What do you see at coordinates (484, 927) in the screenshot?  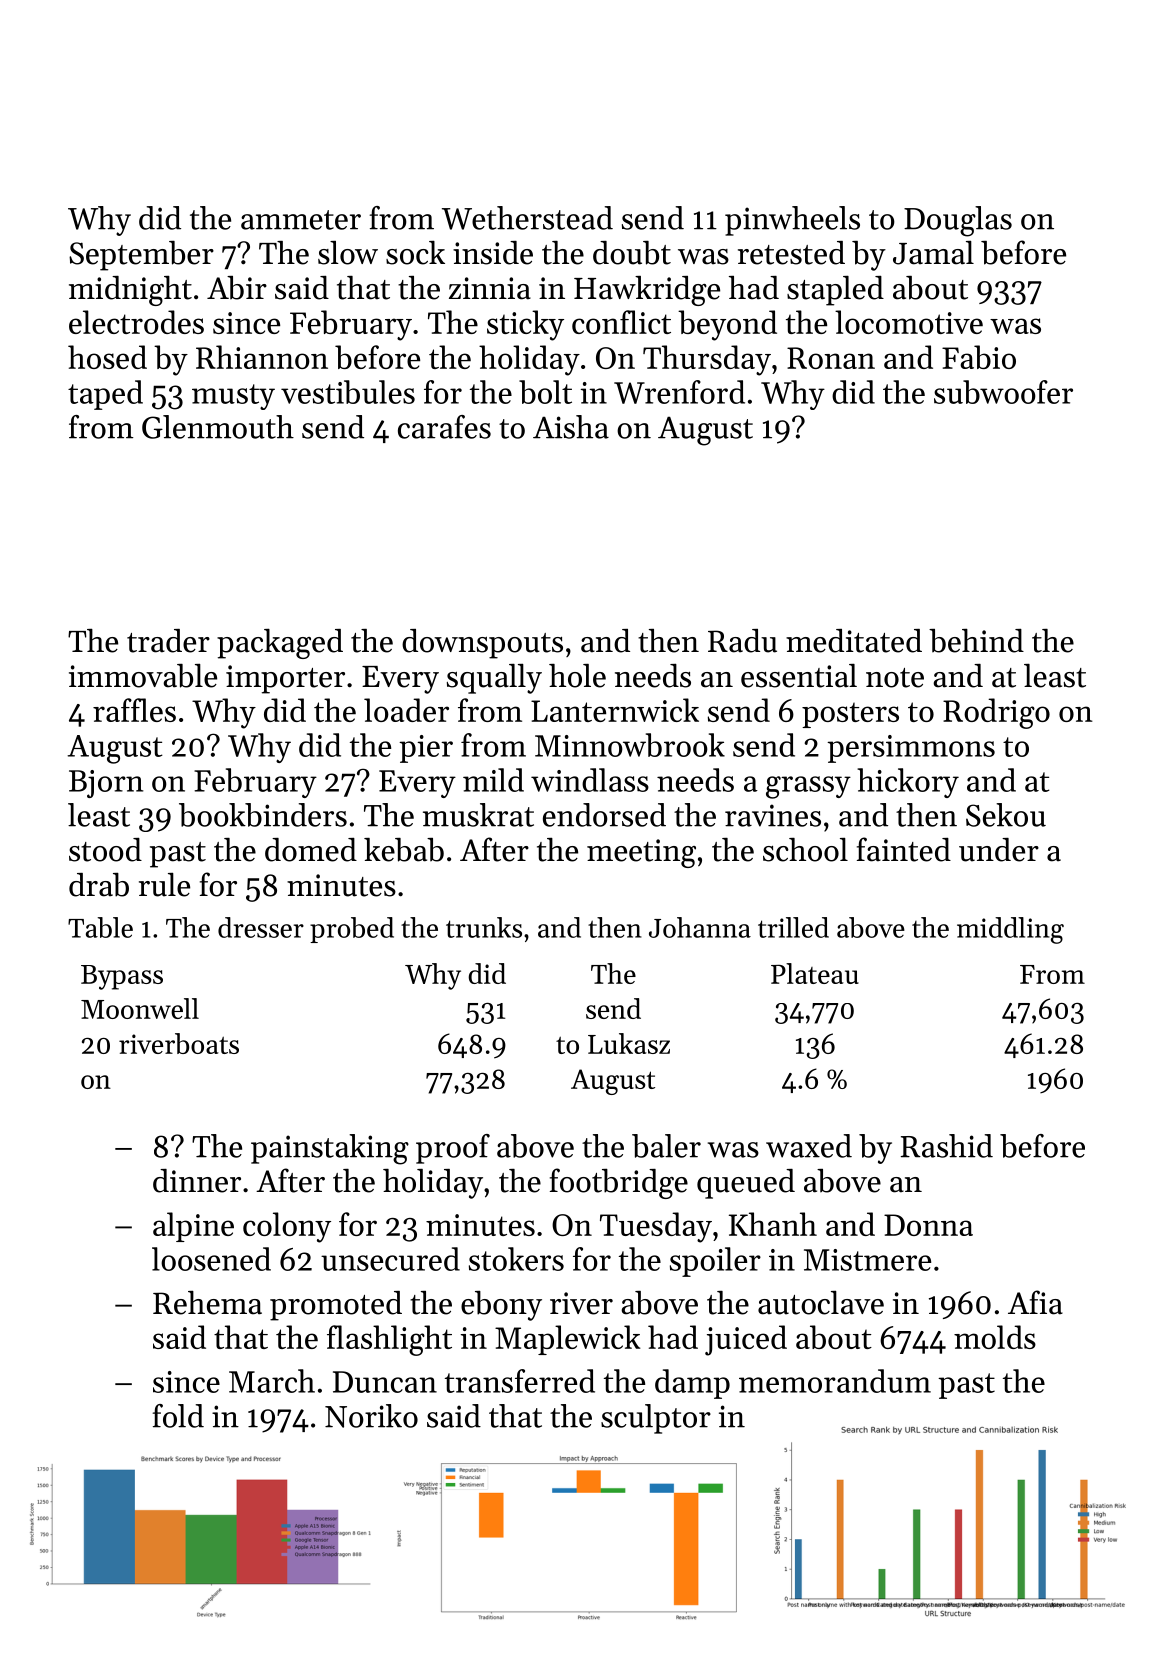 I see `trunks` at bounding box center [484, 927].
